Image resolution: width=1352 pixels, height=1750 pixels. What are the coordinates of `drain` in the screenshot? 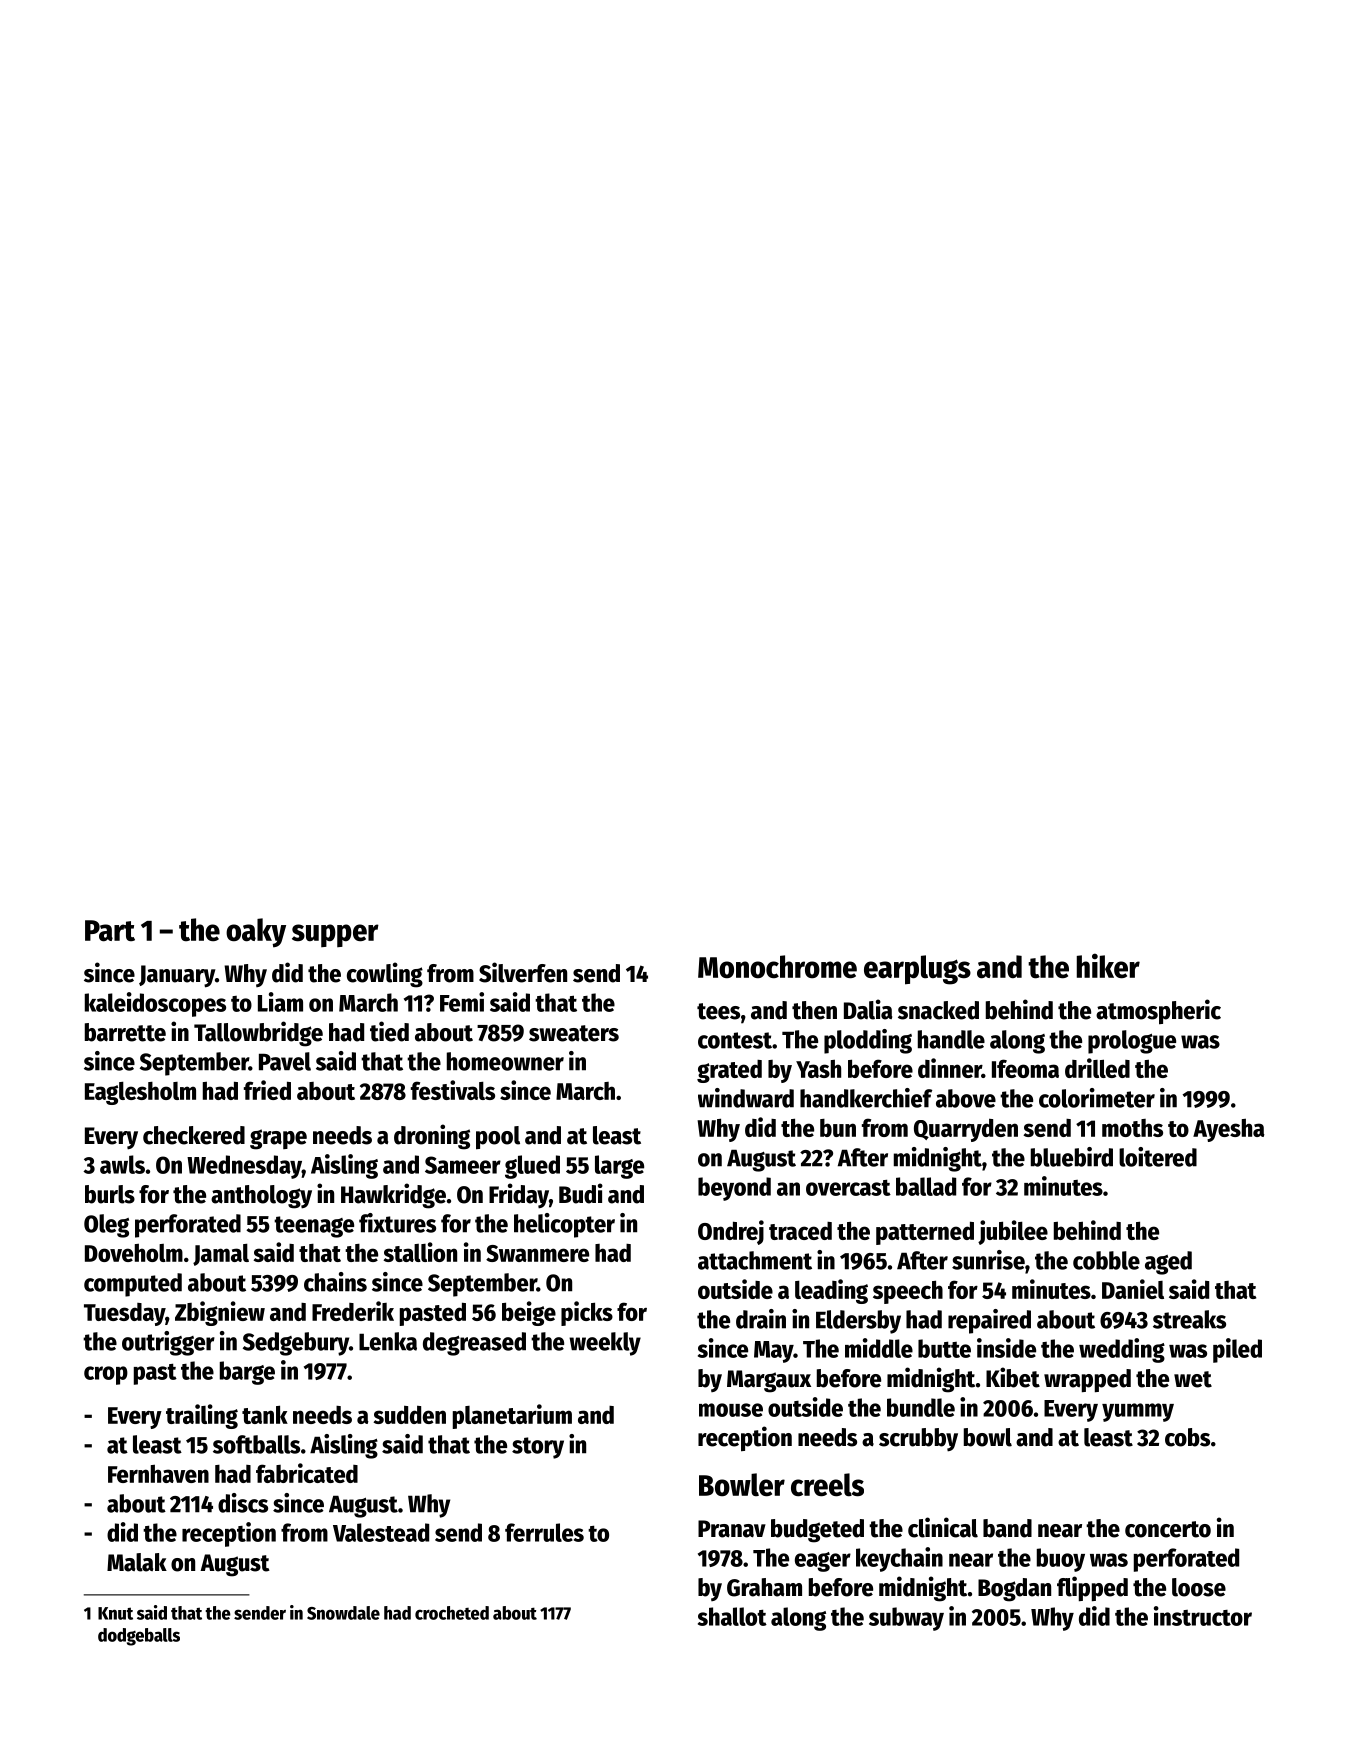 It's located at (761, 1319).
